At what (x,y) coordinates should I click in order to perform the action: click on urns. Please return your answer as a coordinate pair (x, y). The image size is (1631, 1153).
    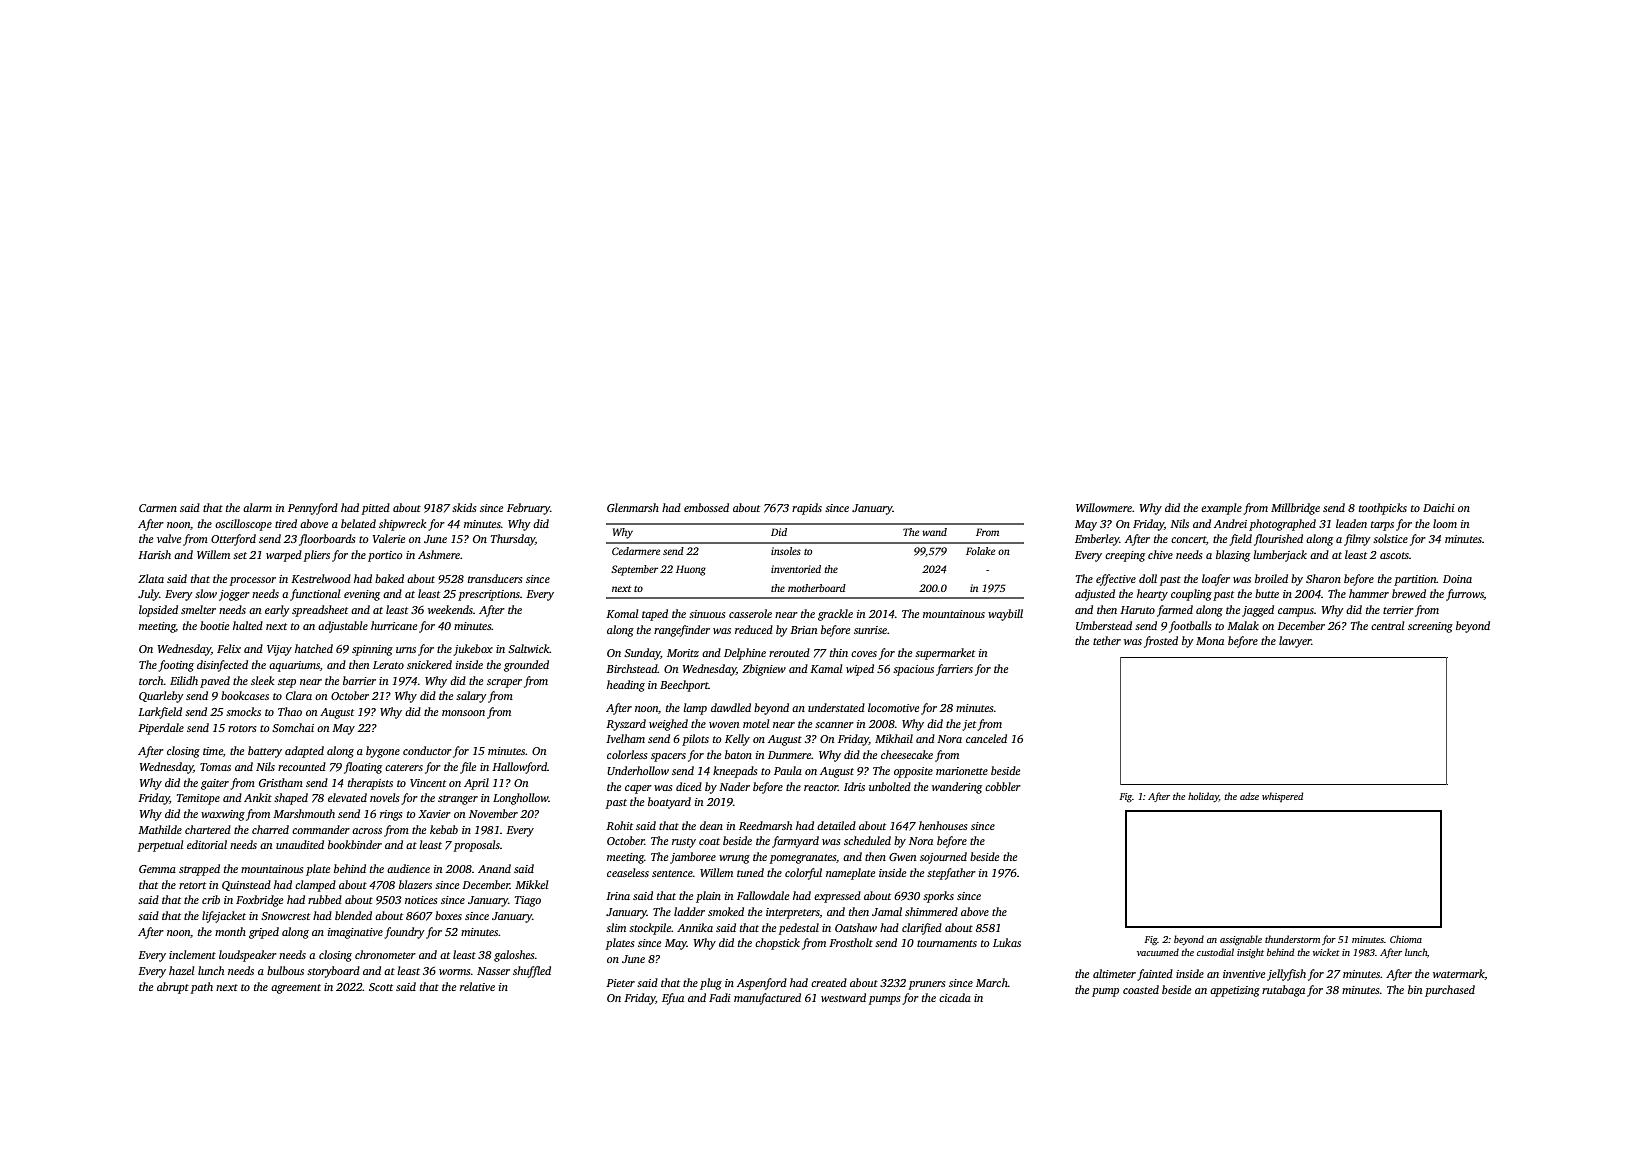
    Looking at the image, I should click on (406, 650).
